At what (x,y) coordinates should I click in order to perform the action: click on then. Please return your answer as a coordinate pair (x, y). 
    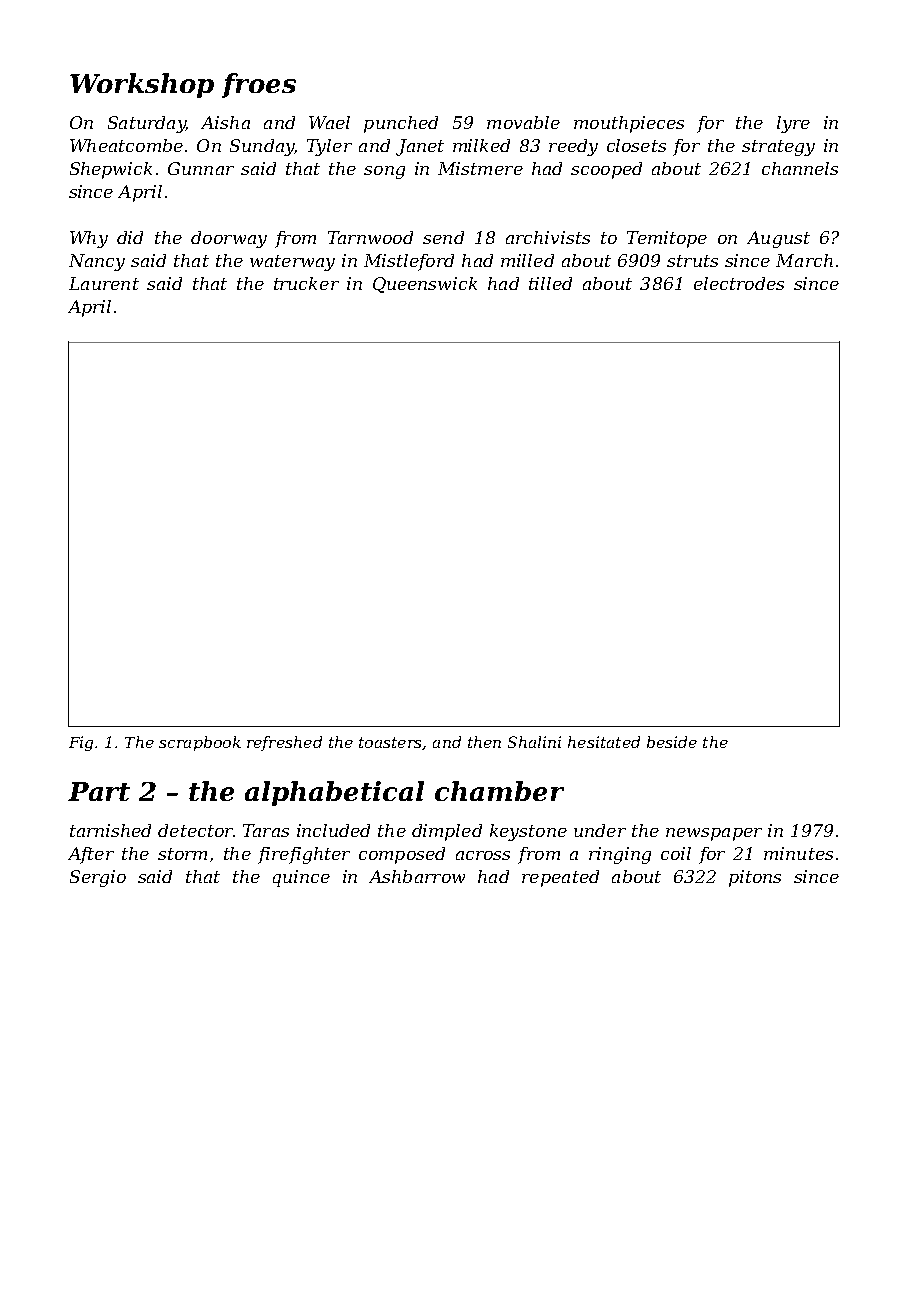
    Looking at the image, I should click on (484, 742).
